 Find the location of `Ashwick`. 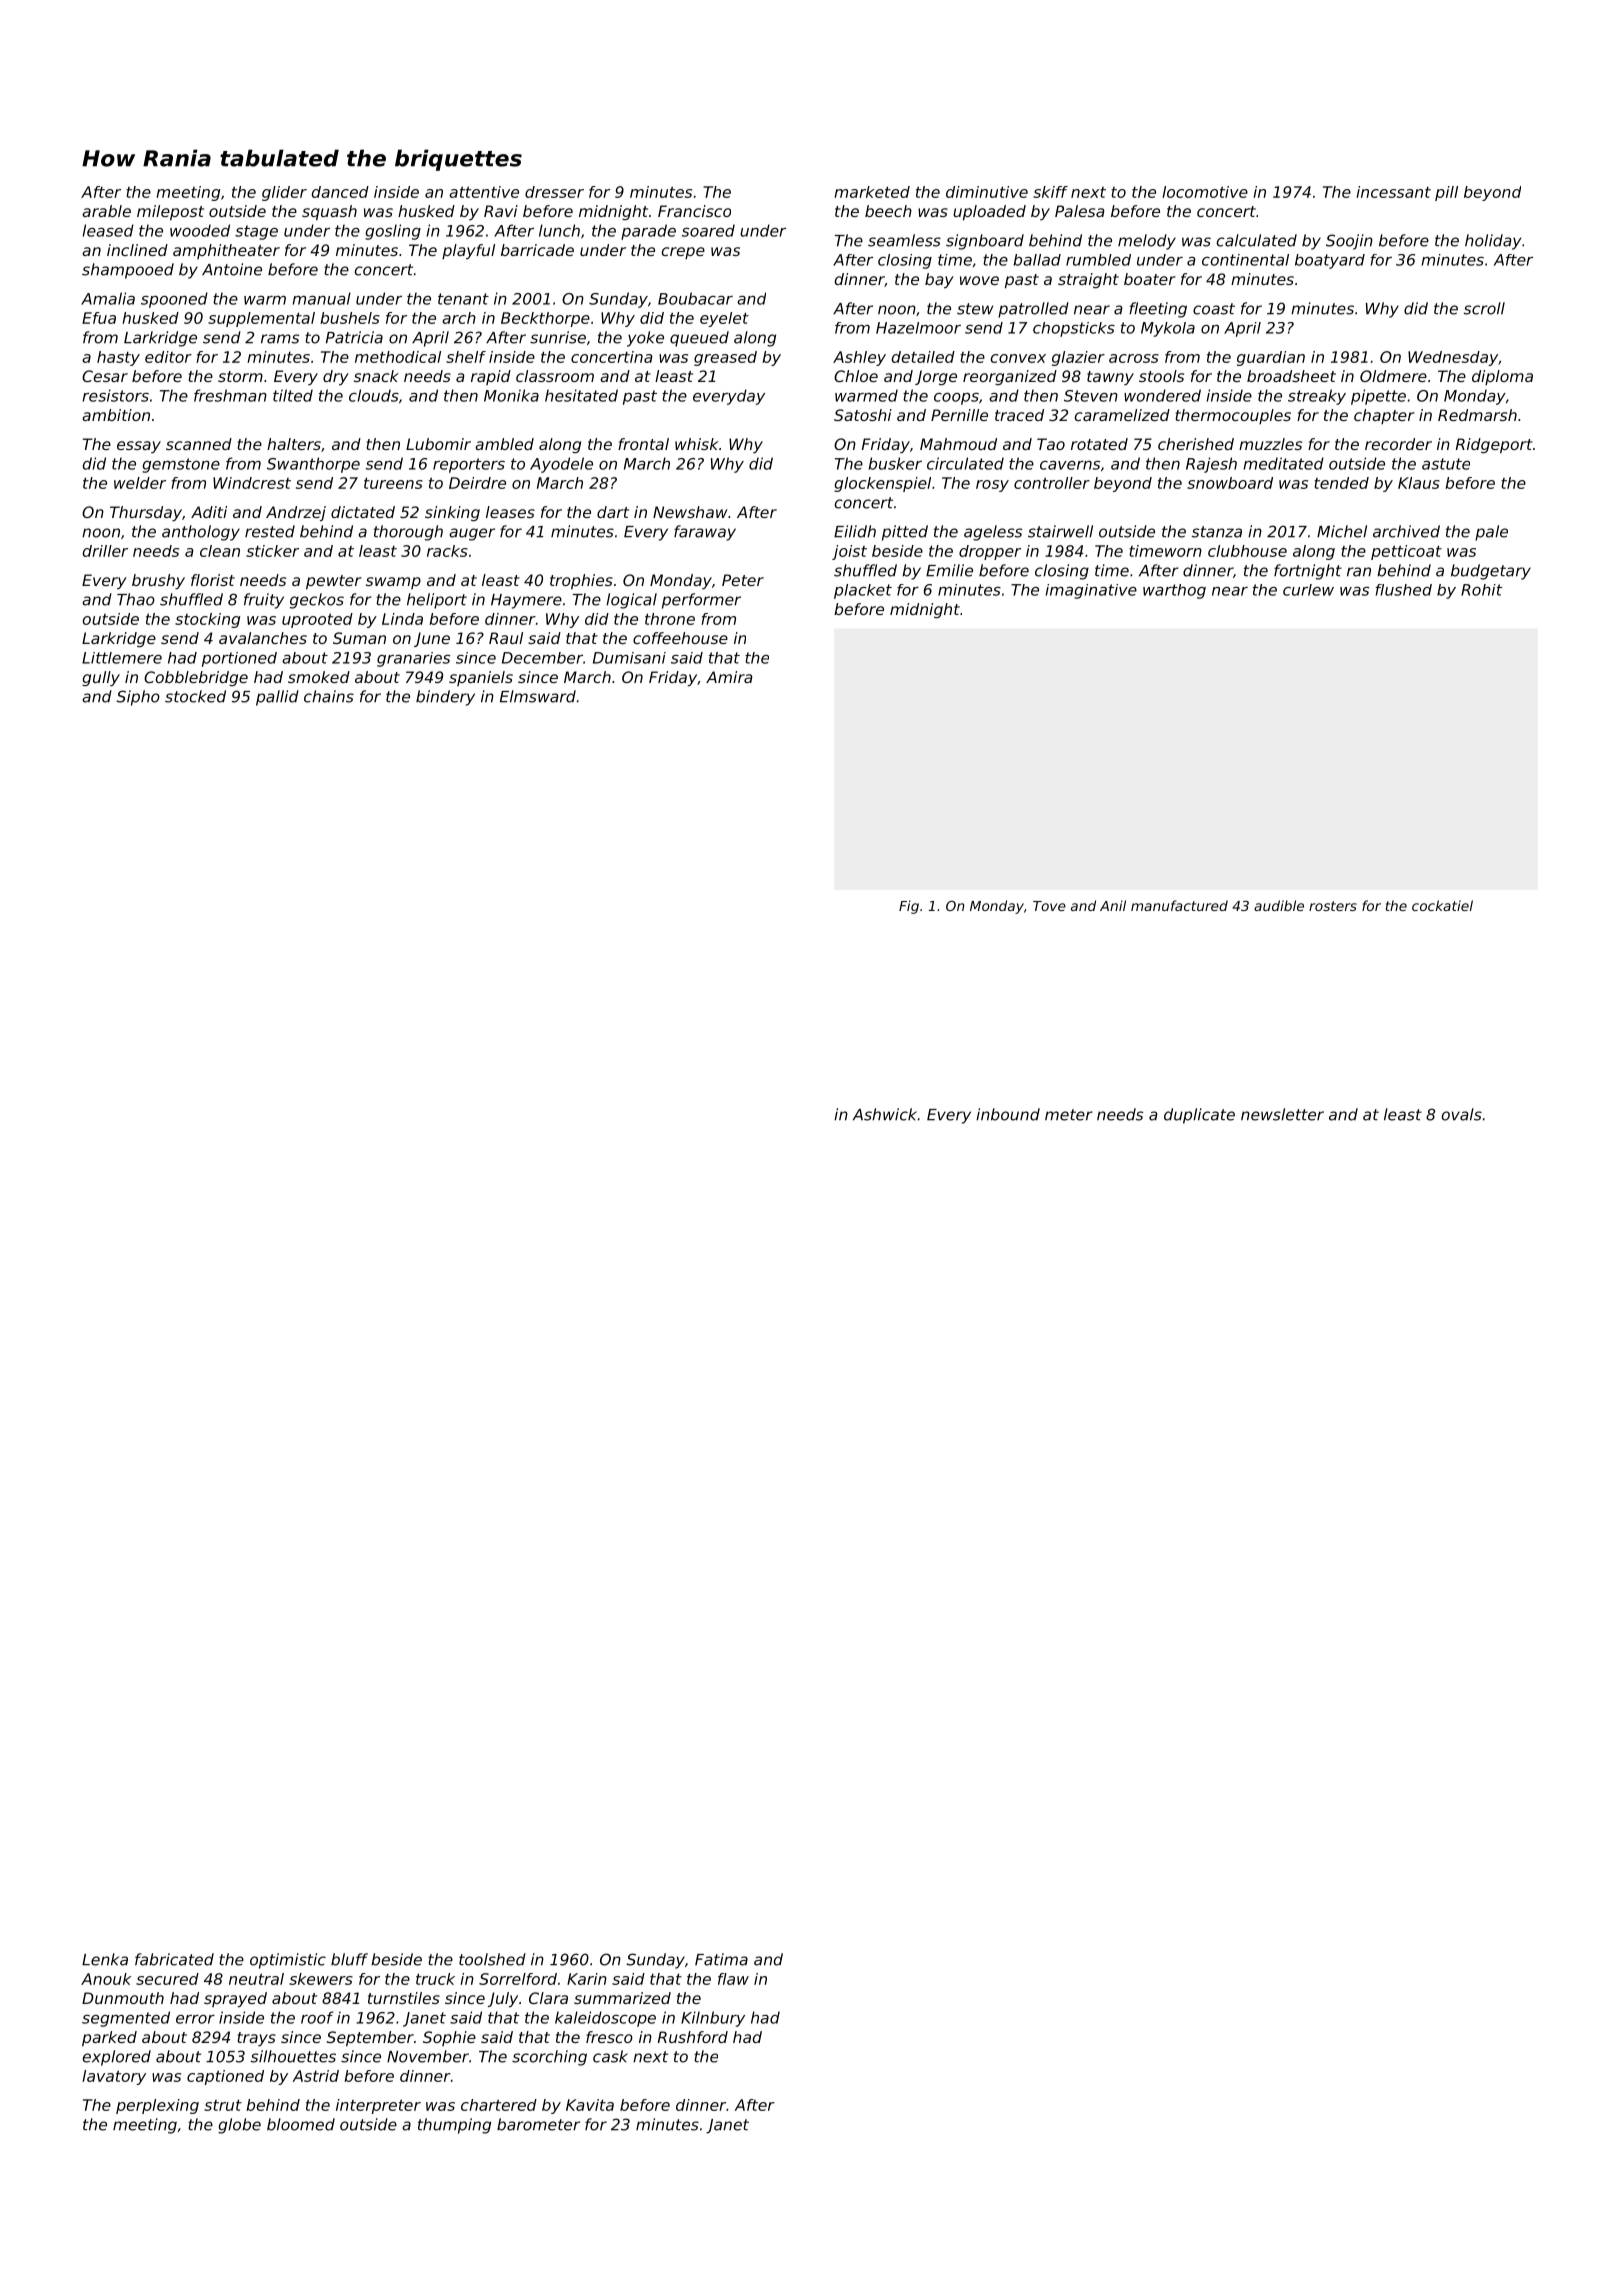

Ashwick is located at coordinates (885, 1114).
